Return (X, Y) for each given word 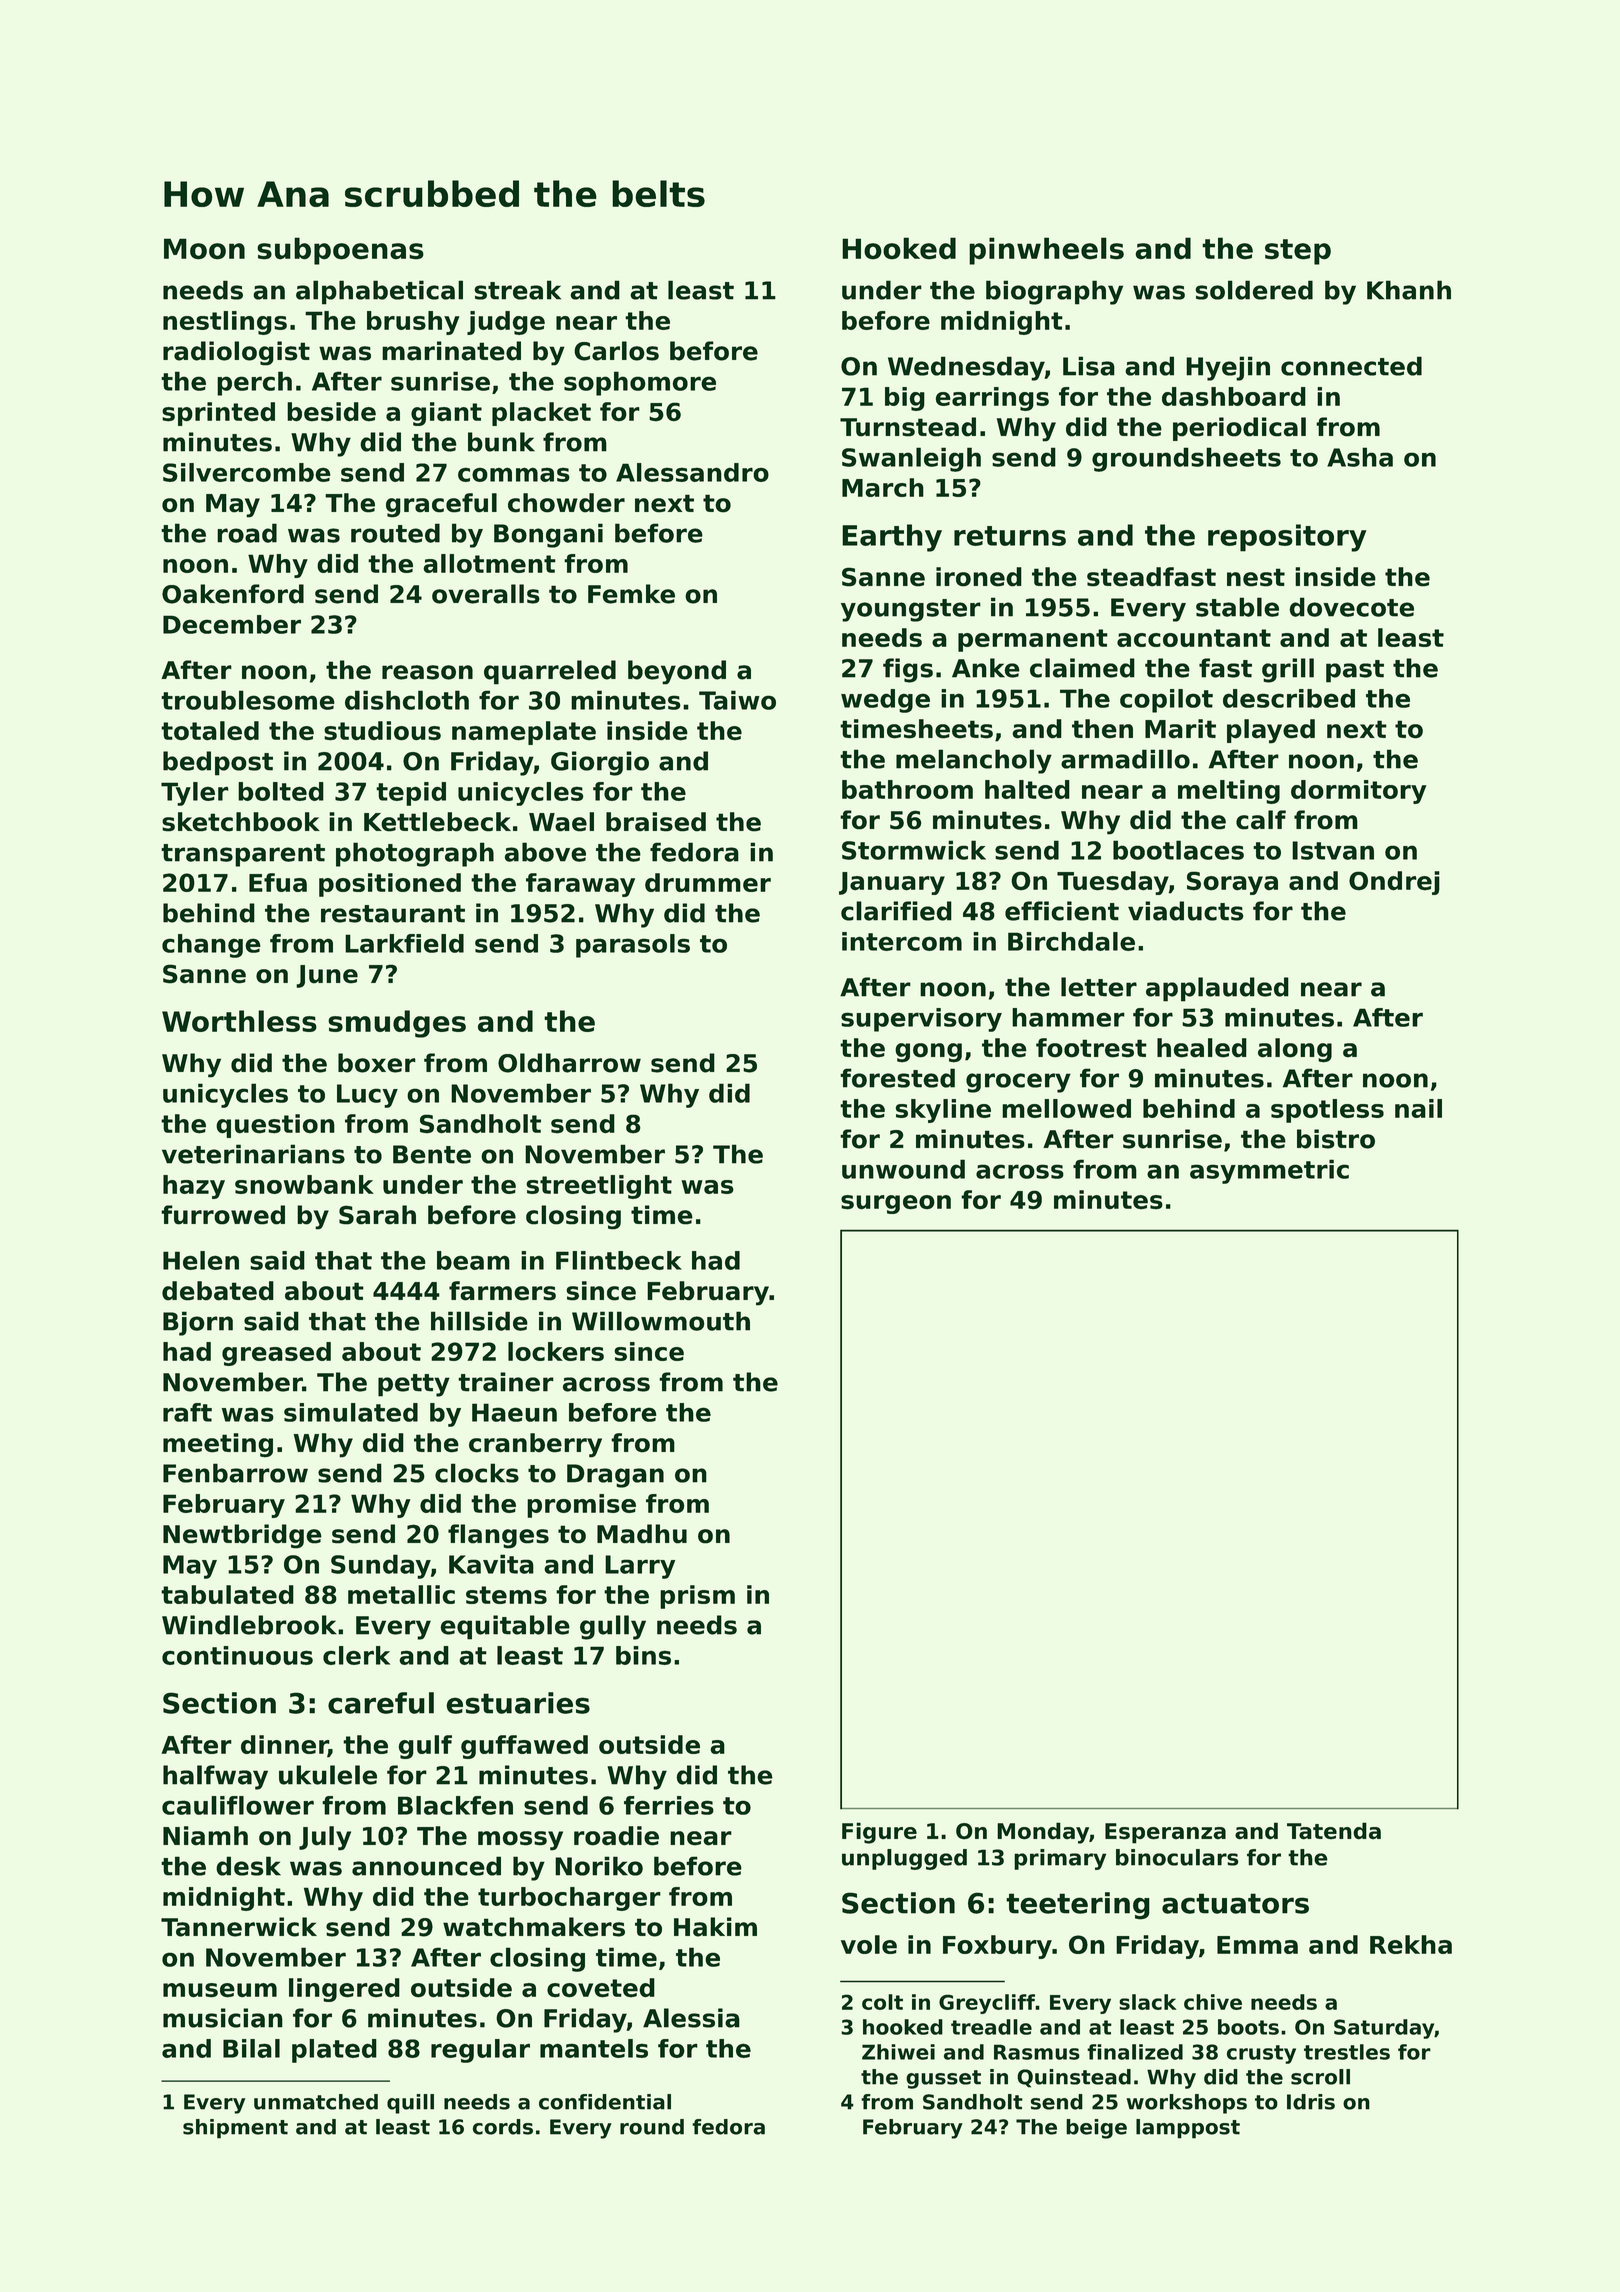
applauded (1217, 989)
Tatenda (1334, 1831)
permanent (1033, 640)
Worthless (239, 1021)
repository (1287, 538)
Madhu (642, 1534)
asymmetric (1269, 1171)
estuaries (518, 1703)
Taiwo (737, 700)
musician (223, 2018)
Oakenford (233, 594)
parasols (633, 946)
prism (697, 1597)
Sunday (381, 1566)
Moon (204, 249)
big (905, 399)
